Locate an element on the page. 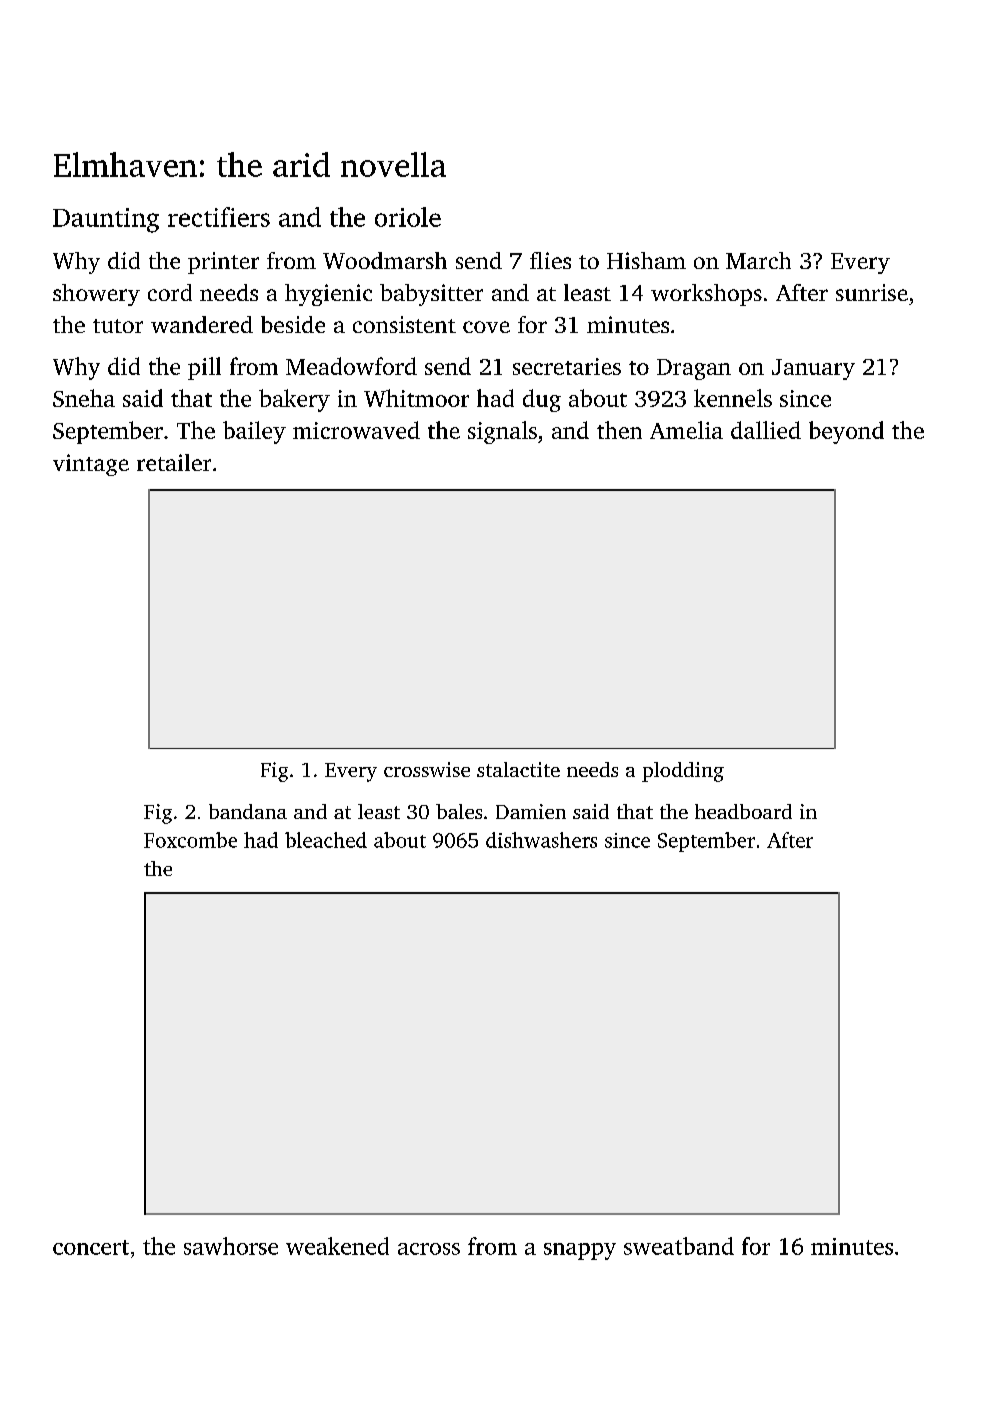 This page has width=984, height=1426. snappy is located at coordinates (580, 1251).
